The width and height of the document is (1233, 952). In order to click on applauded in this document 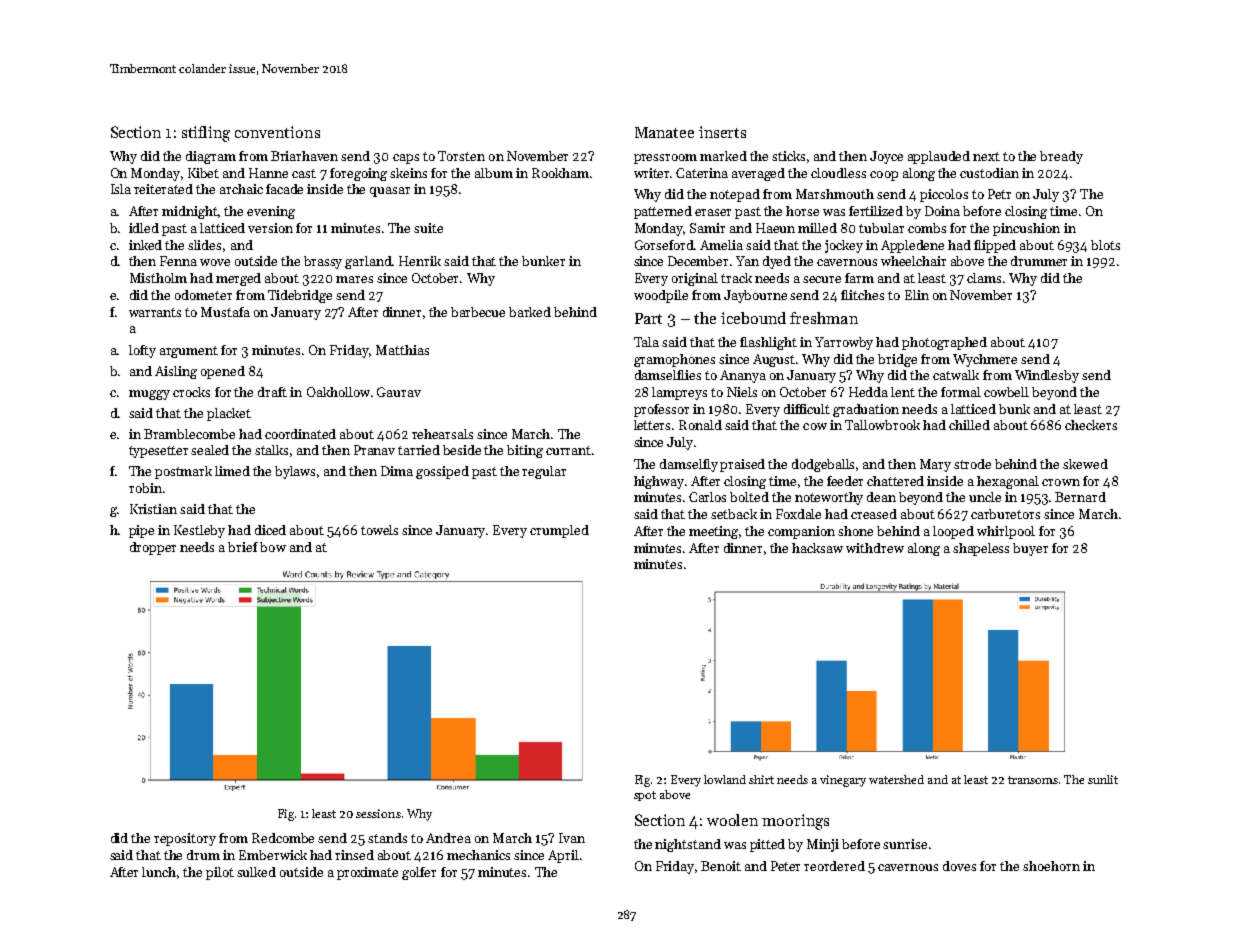, I will do `click(939, 157)`.
